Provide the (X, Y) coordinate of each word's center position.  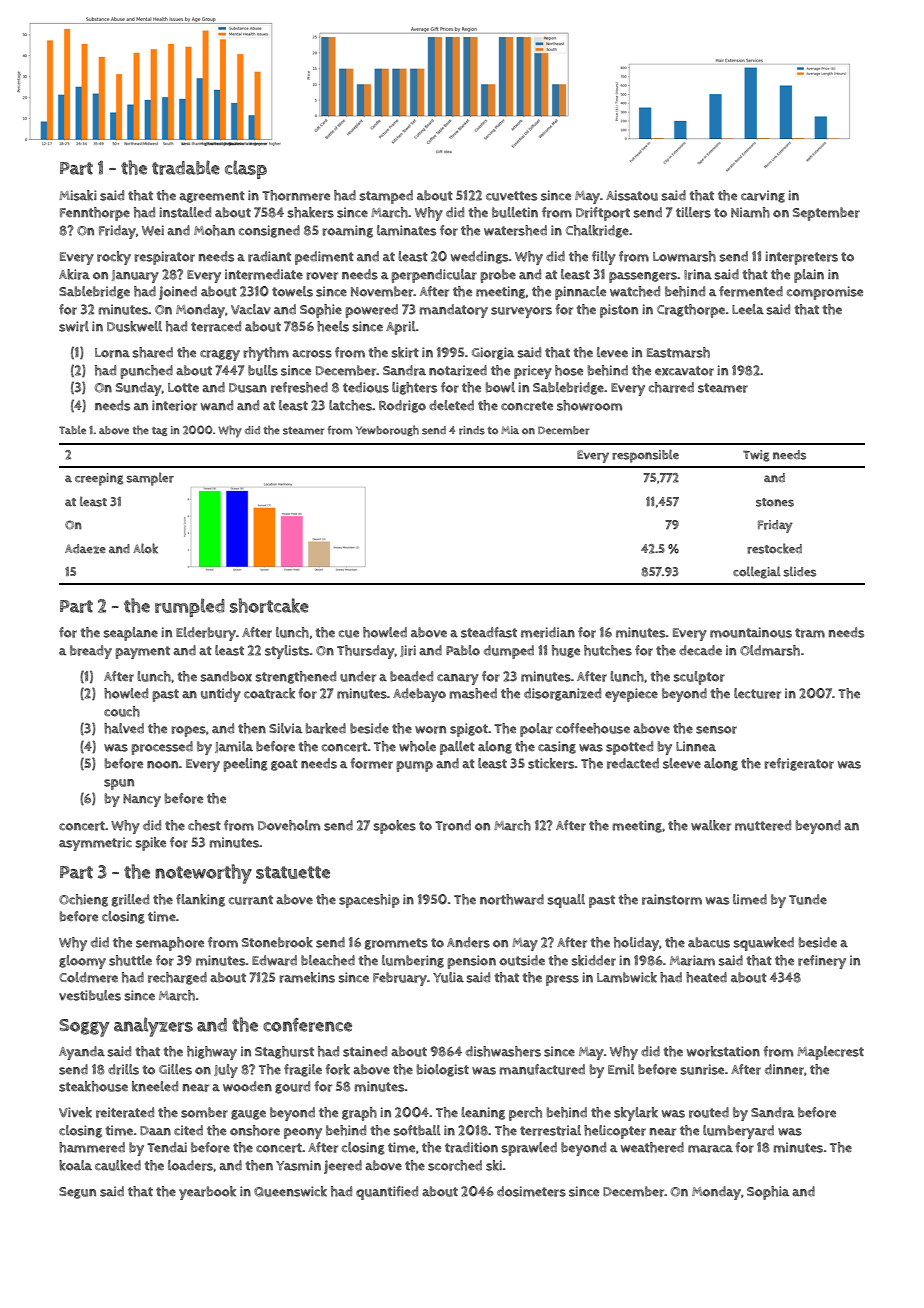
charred (671, 387)
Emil (621, 1069)
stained (365, 1051)
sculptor (699, 678)
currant (251, 900)
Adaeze (85, 549)
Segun (77, 1193)
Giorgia (493, 353)
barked (326, 728)
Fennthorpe (95, 214)
